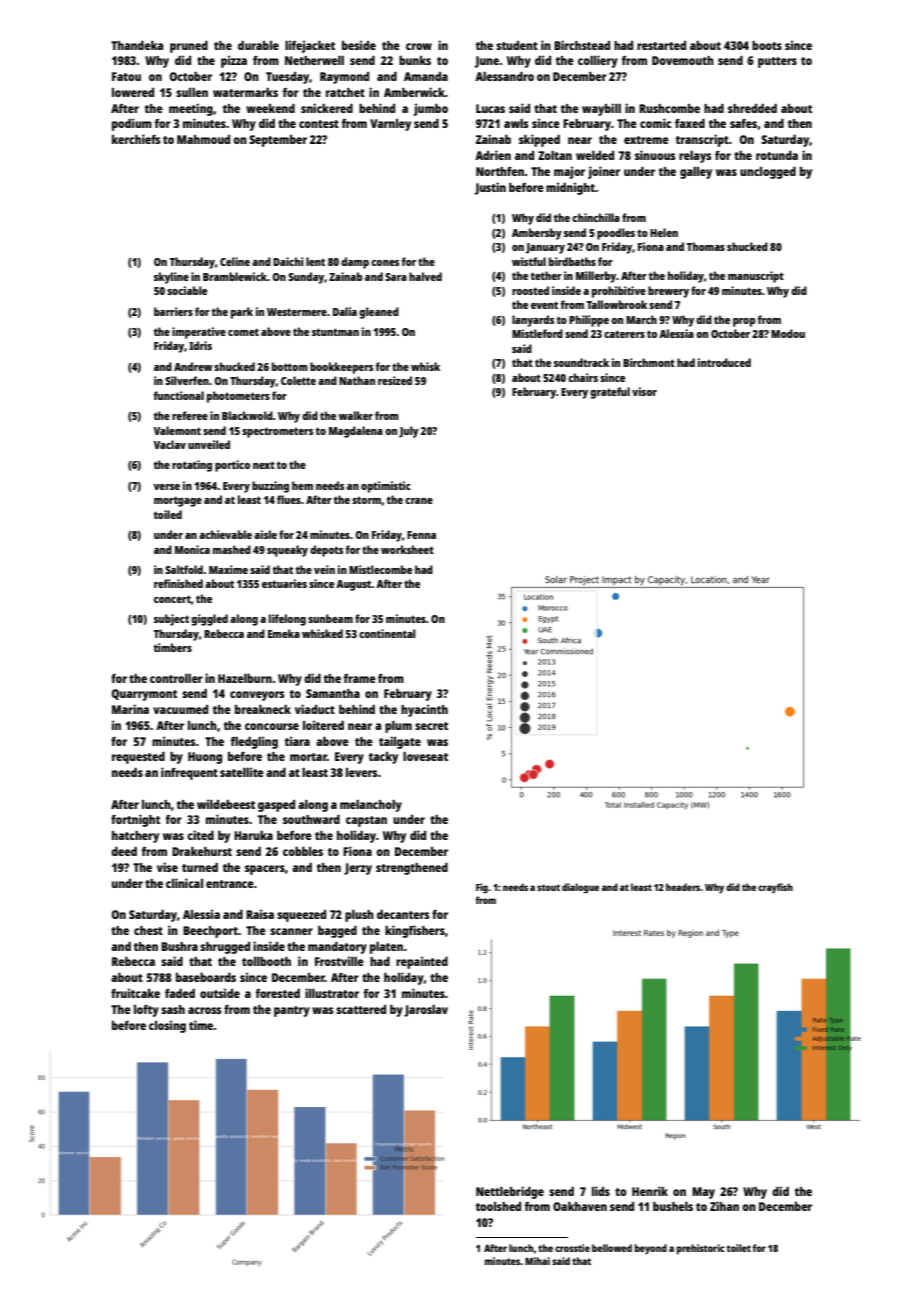  Describe the element at coordinates (292, 1011) in the screenshot. I see `pantry` at that location.
